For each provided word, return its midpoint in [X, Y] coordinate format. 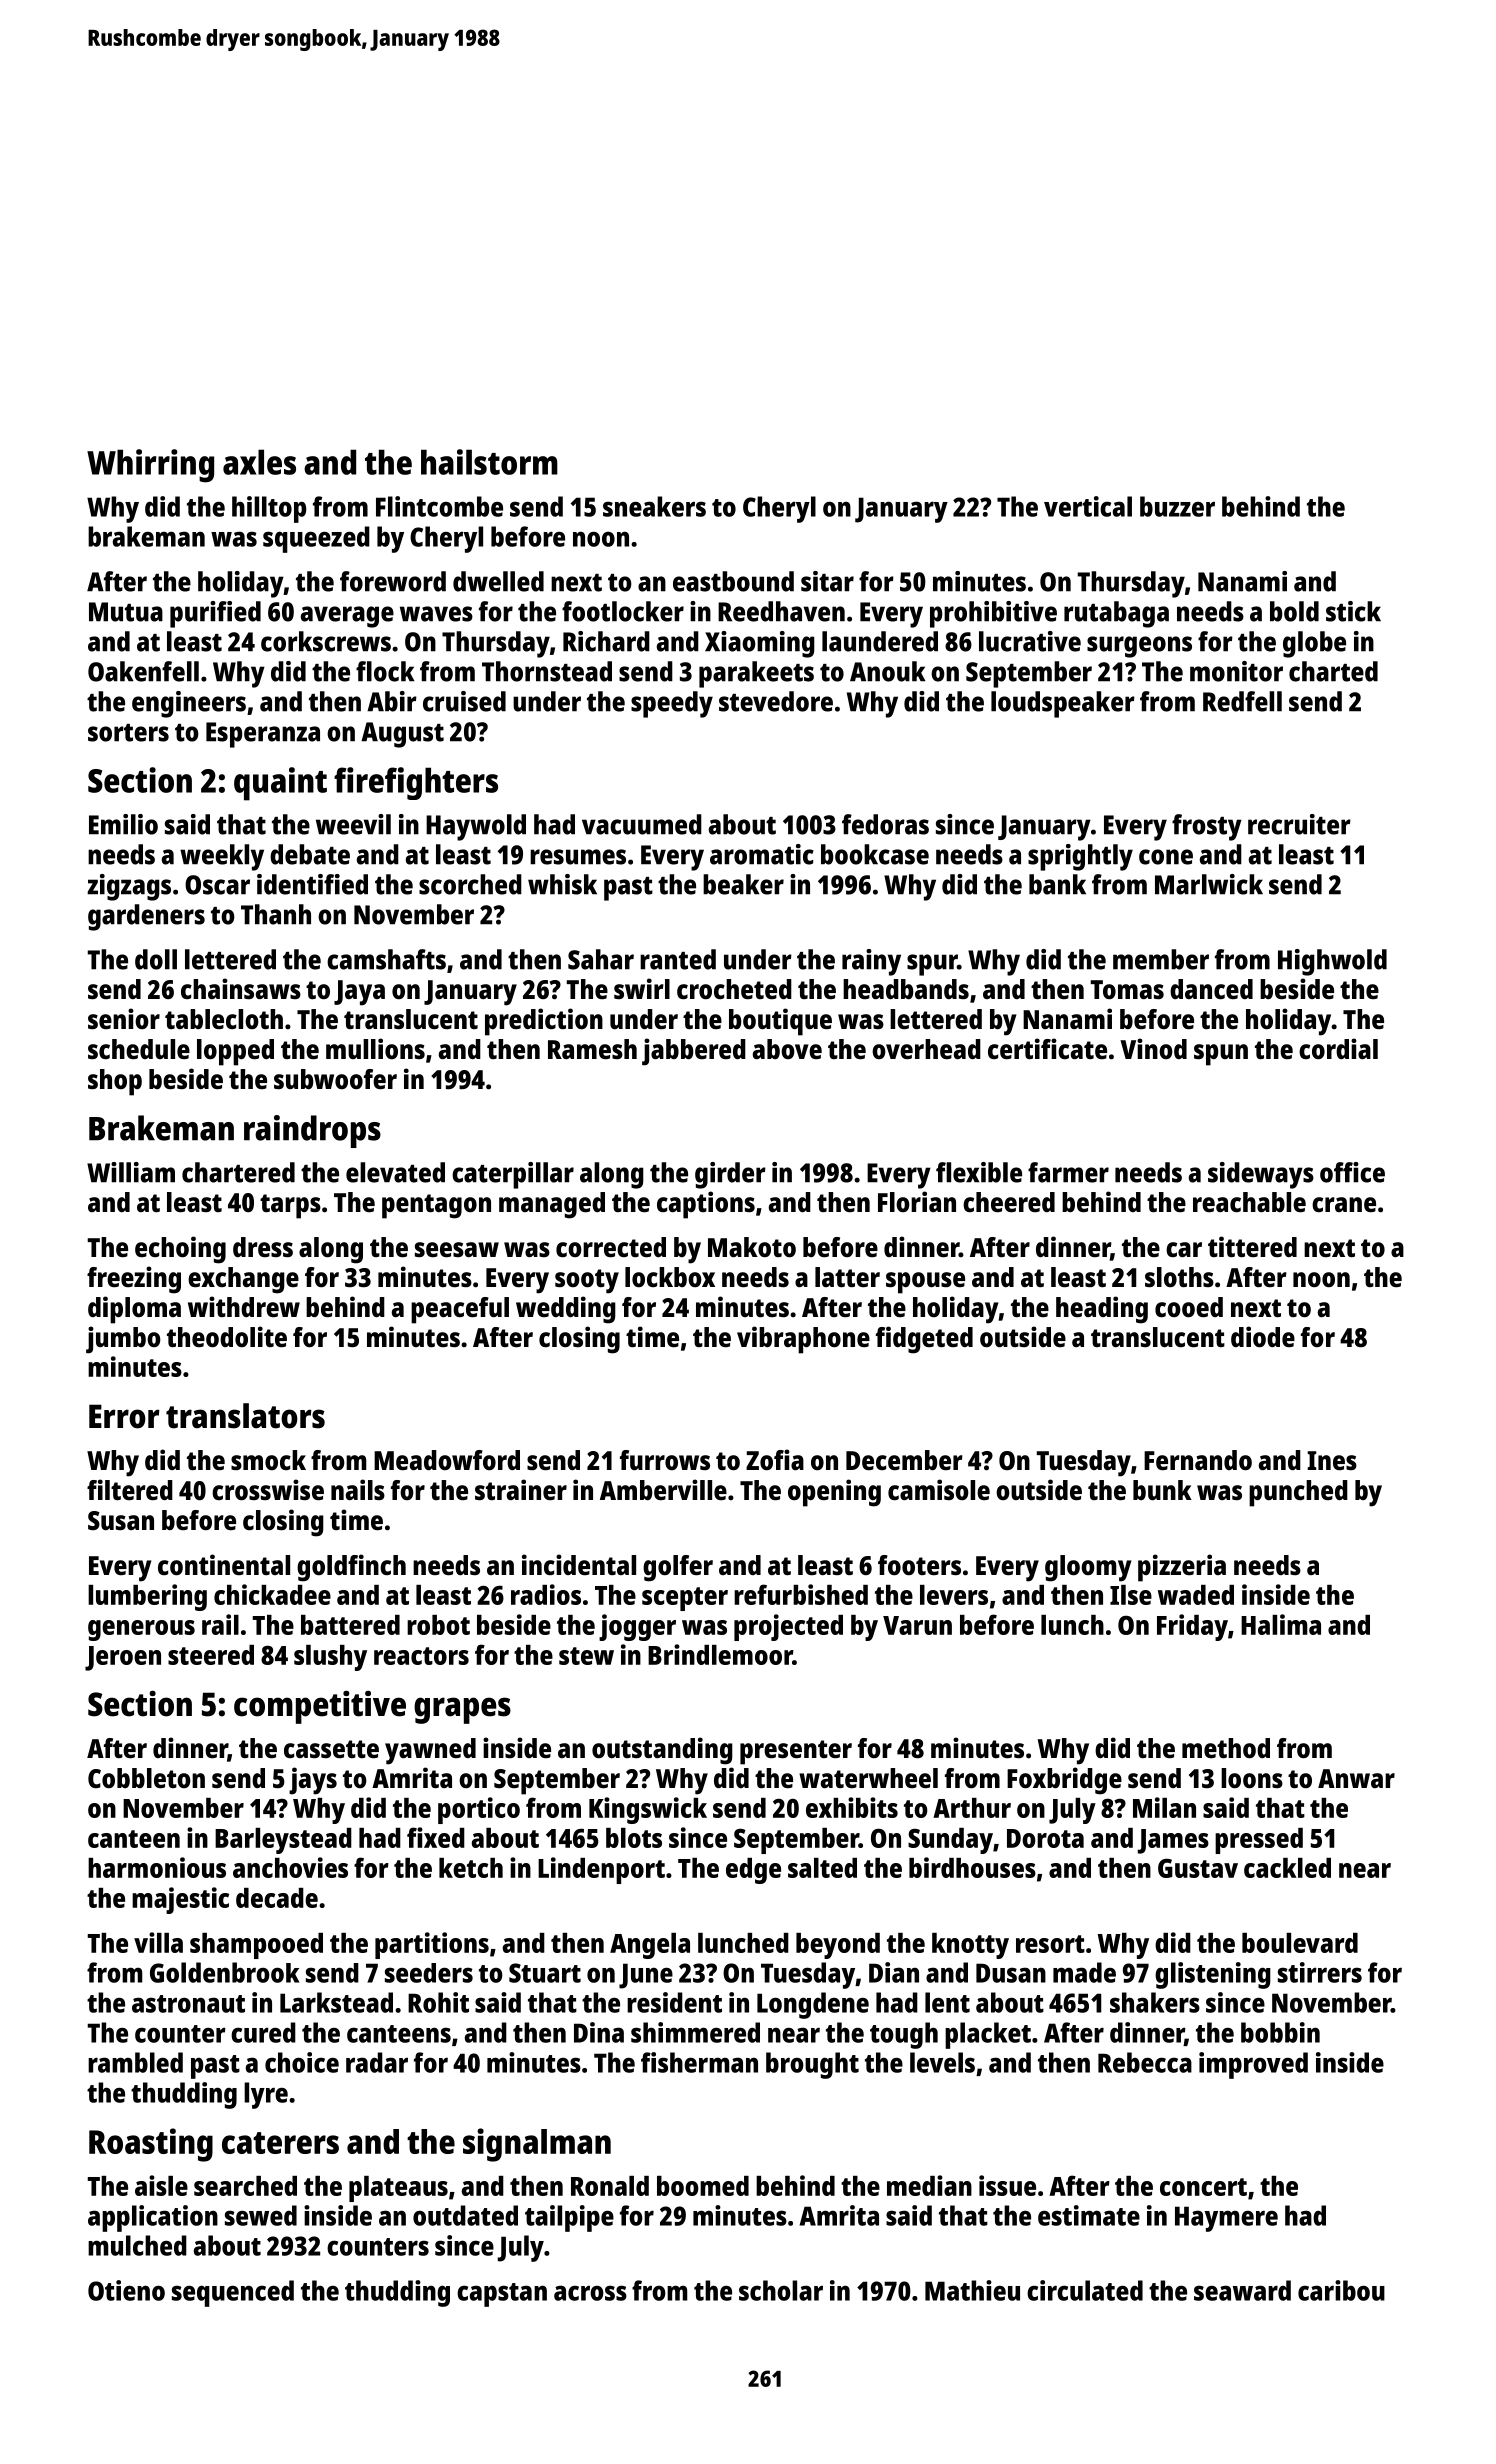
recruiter [1299, 824]
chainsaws [241, 988]
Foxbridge [1064, 1781]
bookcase [875, 854]
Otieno [126, 2290]
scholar [781, 2290]
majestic [180, 1900]
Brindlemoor [720, 1654]
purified [215, 614]
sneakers [654, 506]
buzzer [1177, 506]
